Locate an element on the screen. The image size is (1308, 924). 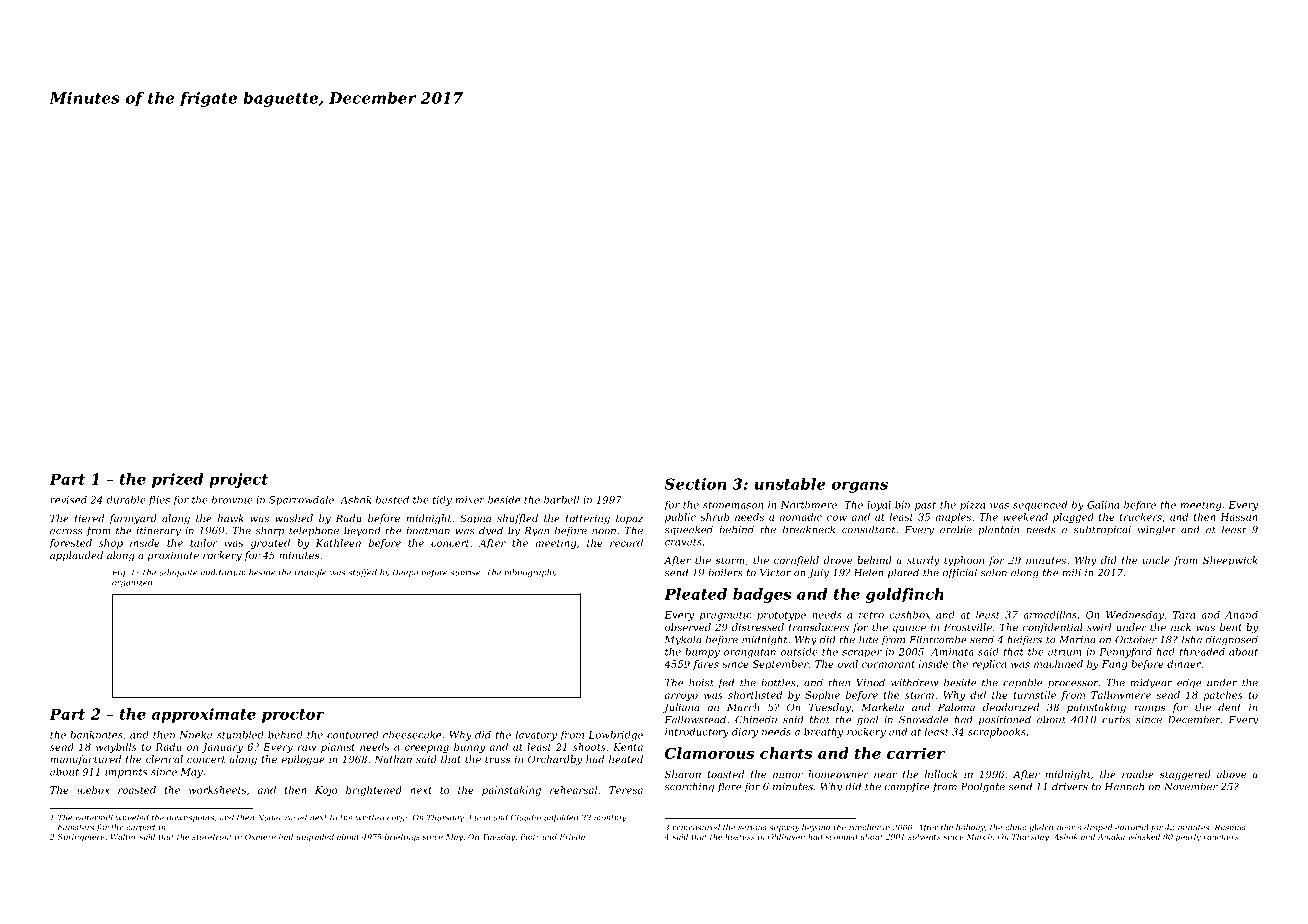
proctor is located at coordinates (293, 716).
